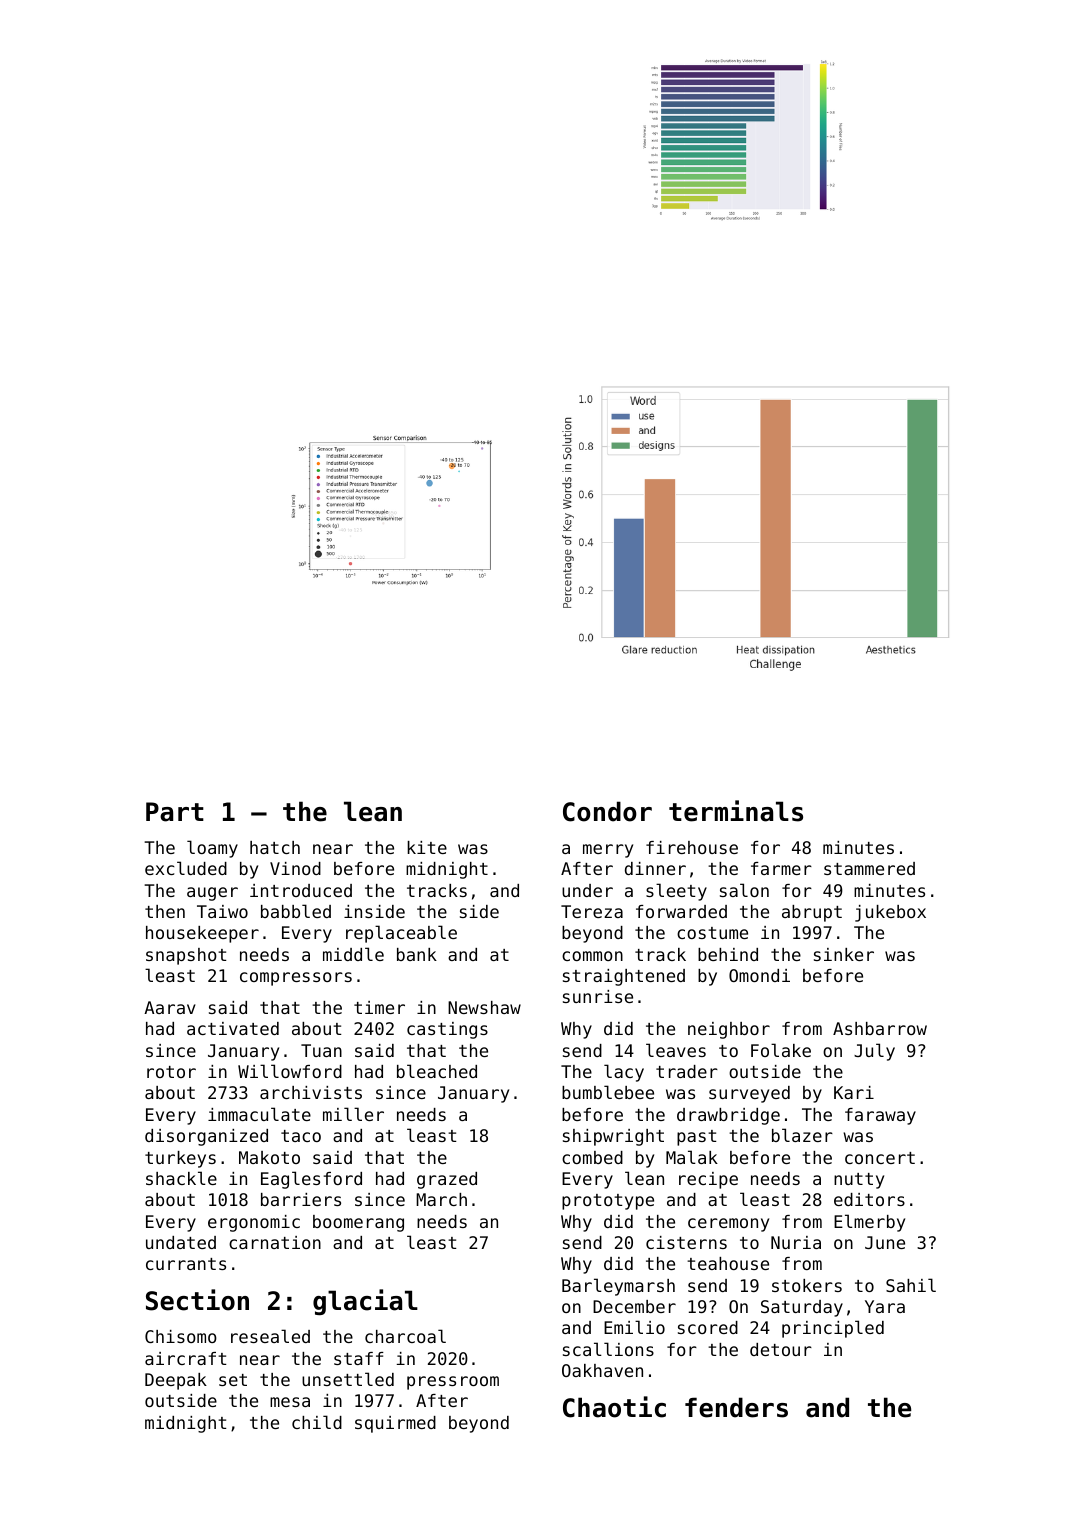 The image size is (1083, 1538). What do you see at coordinates (880, 1028) in the screenshot?
I see `Ashbarrow` at bounding box center [880, 1028].
